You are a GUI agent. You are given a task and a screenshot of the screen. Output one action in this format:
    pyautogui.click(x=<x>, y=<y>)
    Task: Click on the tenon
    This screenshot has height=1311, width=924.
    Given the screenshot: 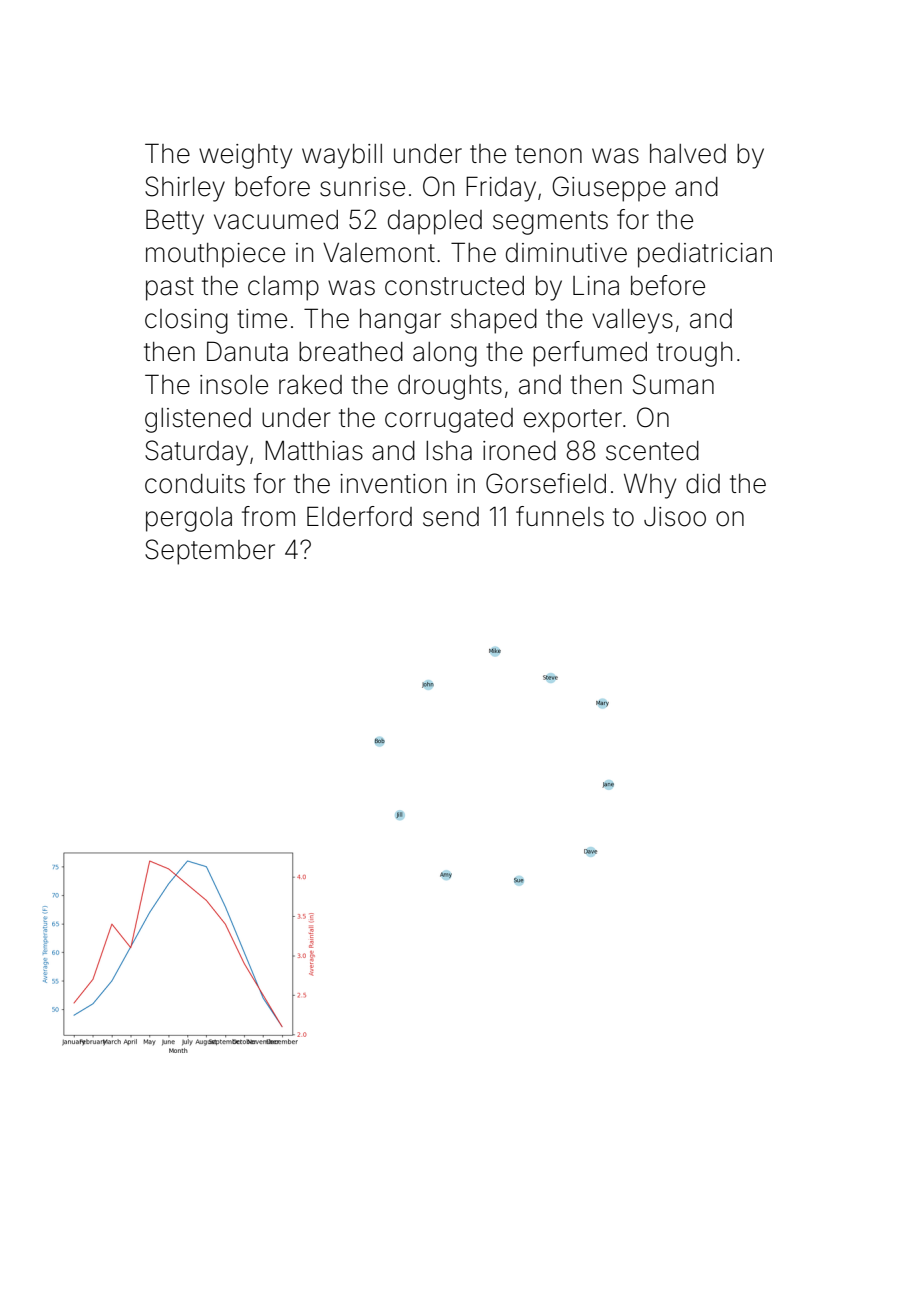 What is the action you would take?
    pyautogui.click(x=548, y=154)
